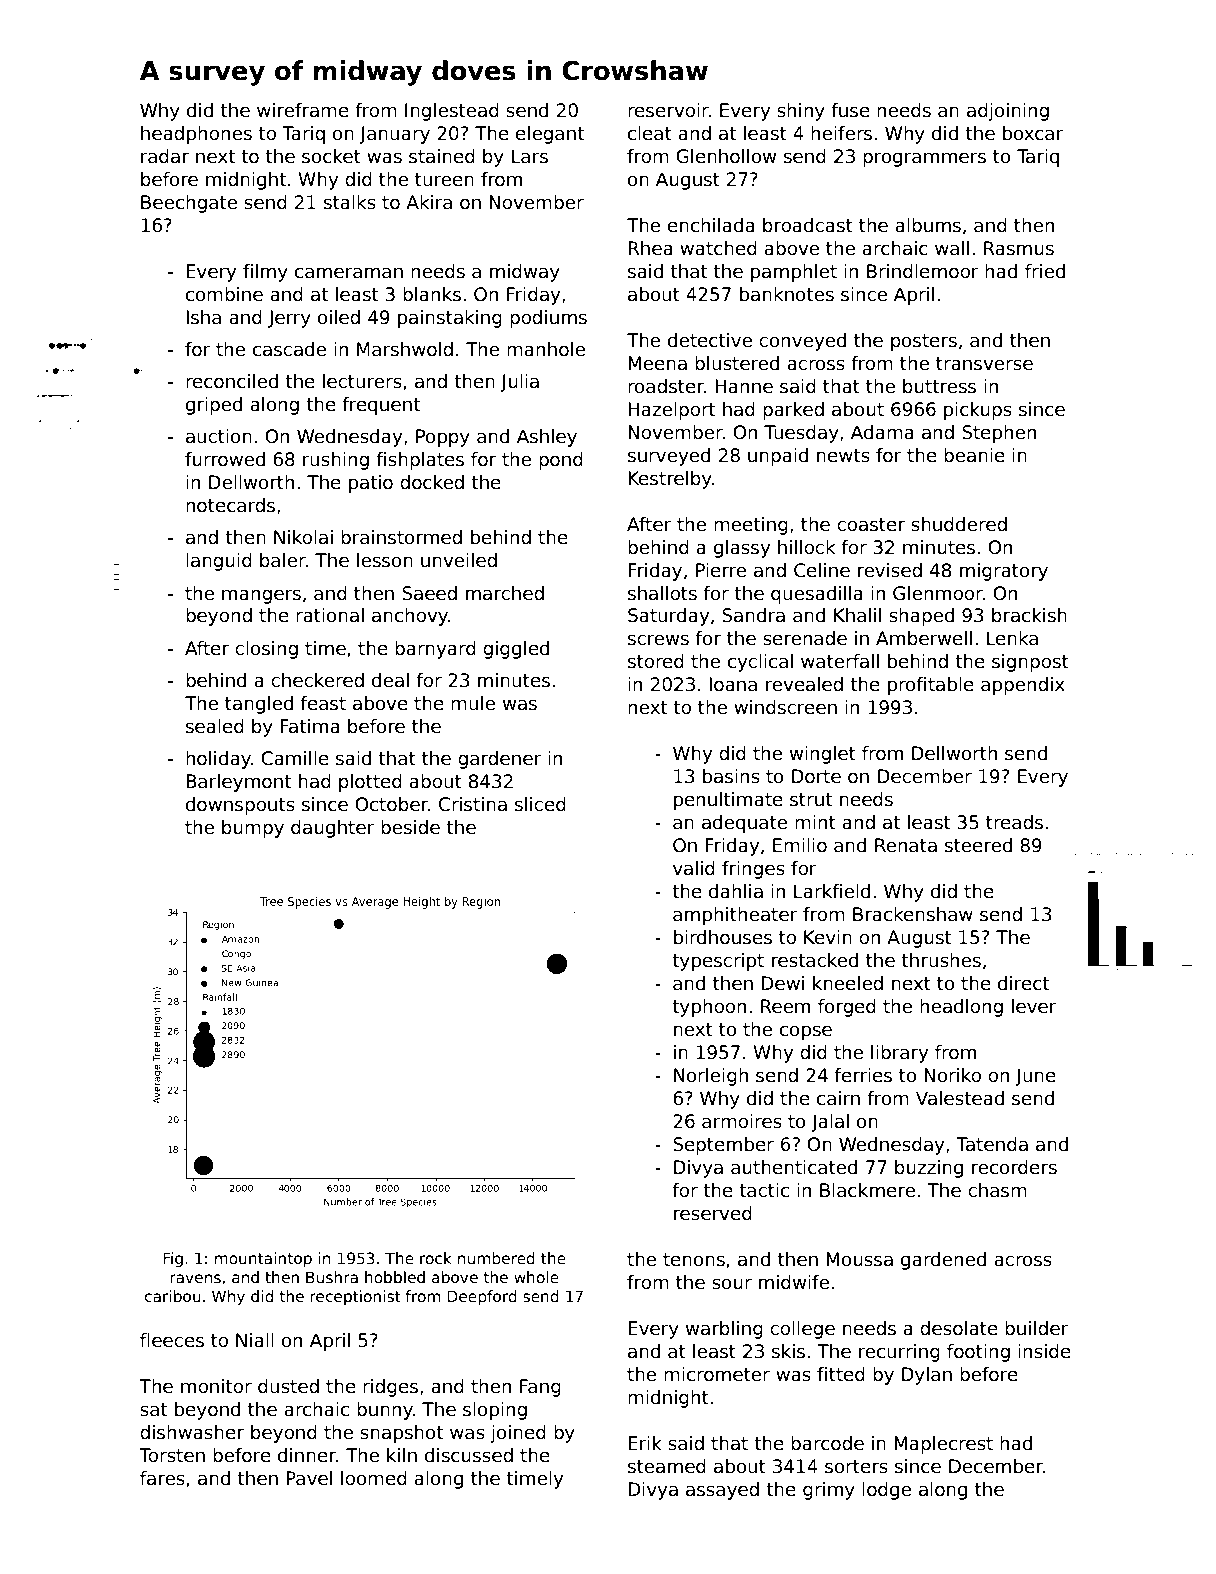 The width and height of the screenshot is (1216, 1574). Describe the element at coordinates (848, 983) in the screenshot. I see `kneeled` at that location.
